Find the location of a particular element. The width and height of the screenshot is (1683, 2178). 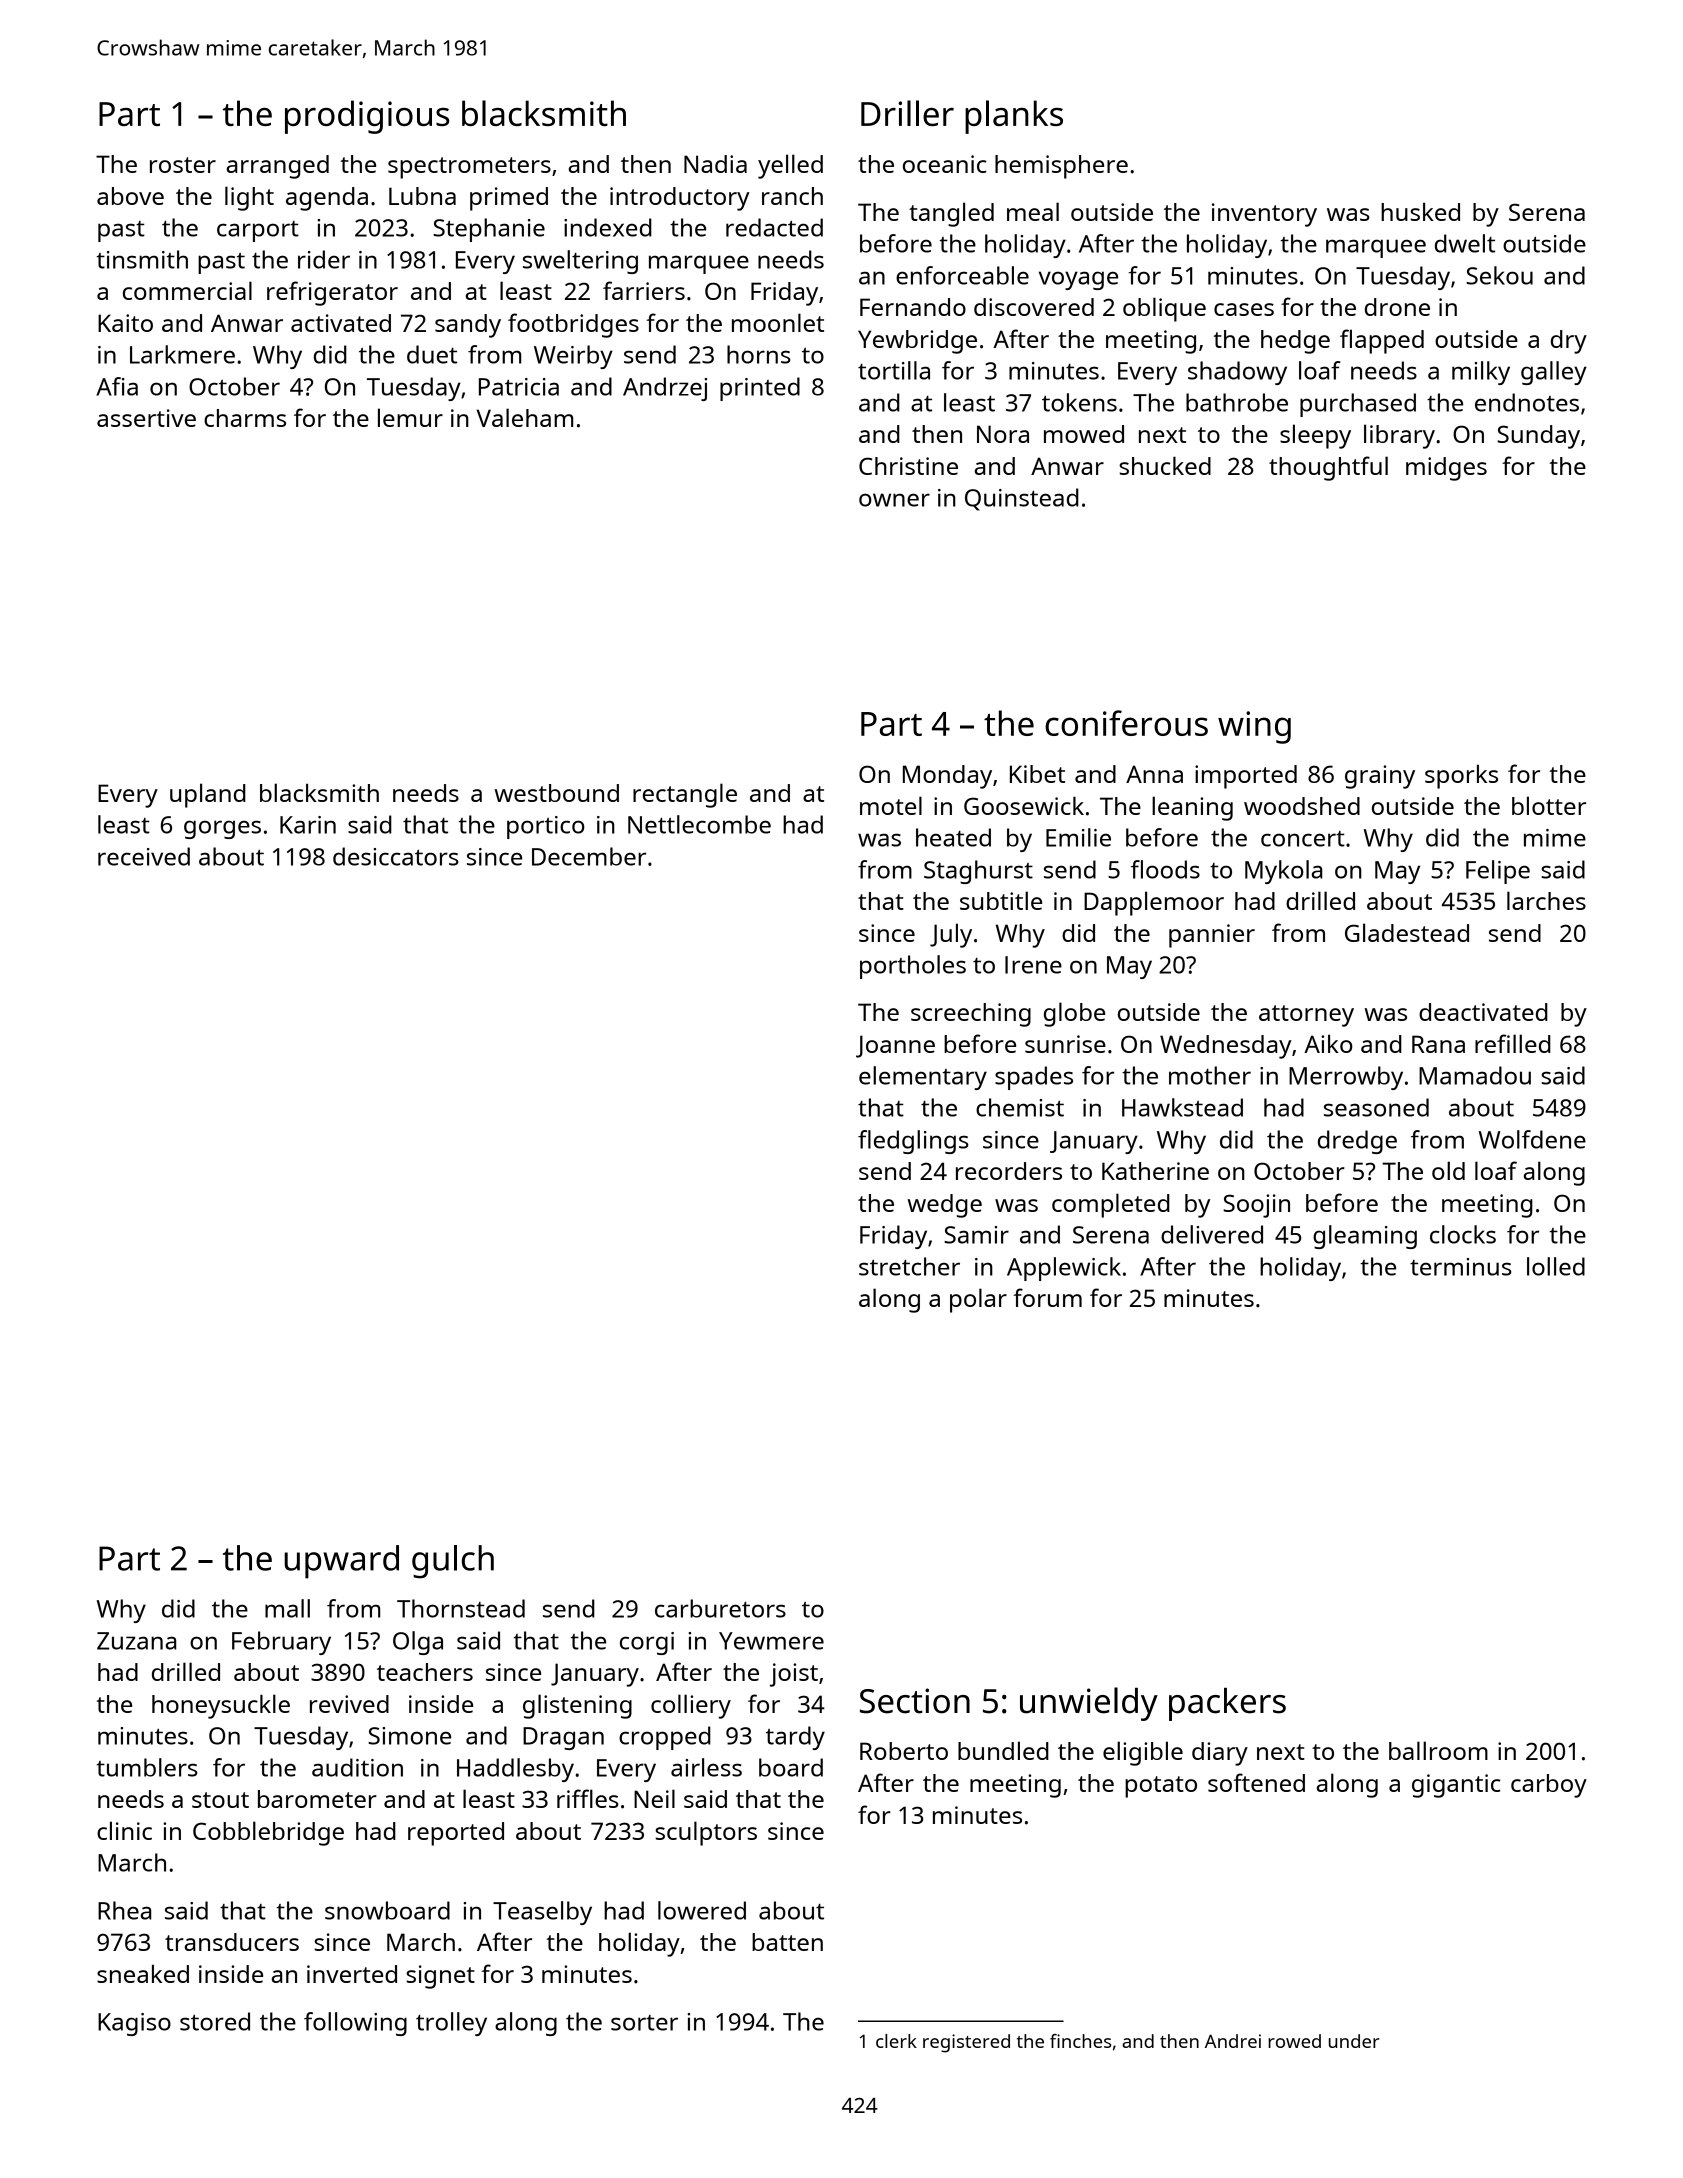

clerk is located at coordinates (896, 2041).
